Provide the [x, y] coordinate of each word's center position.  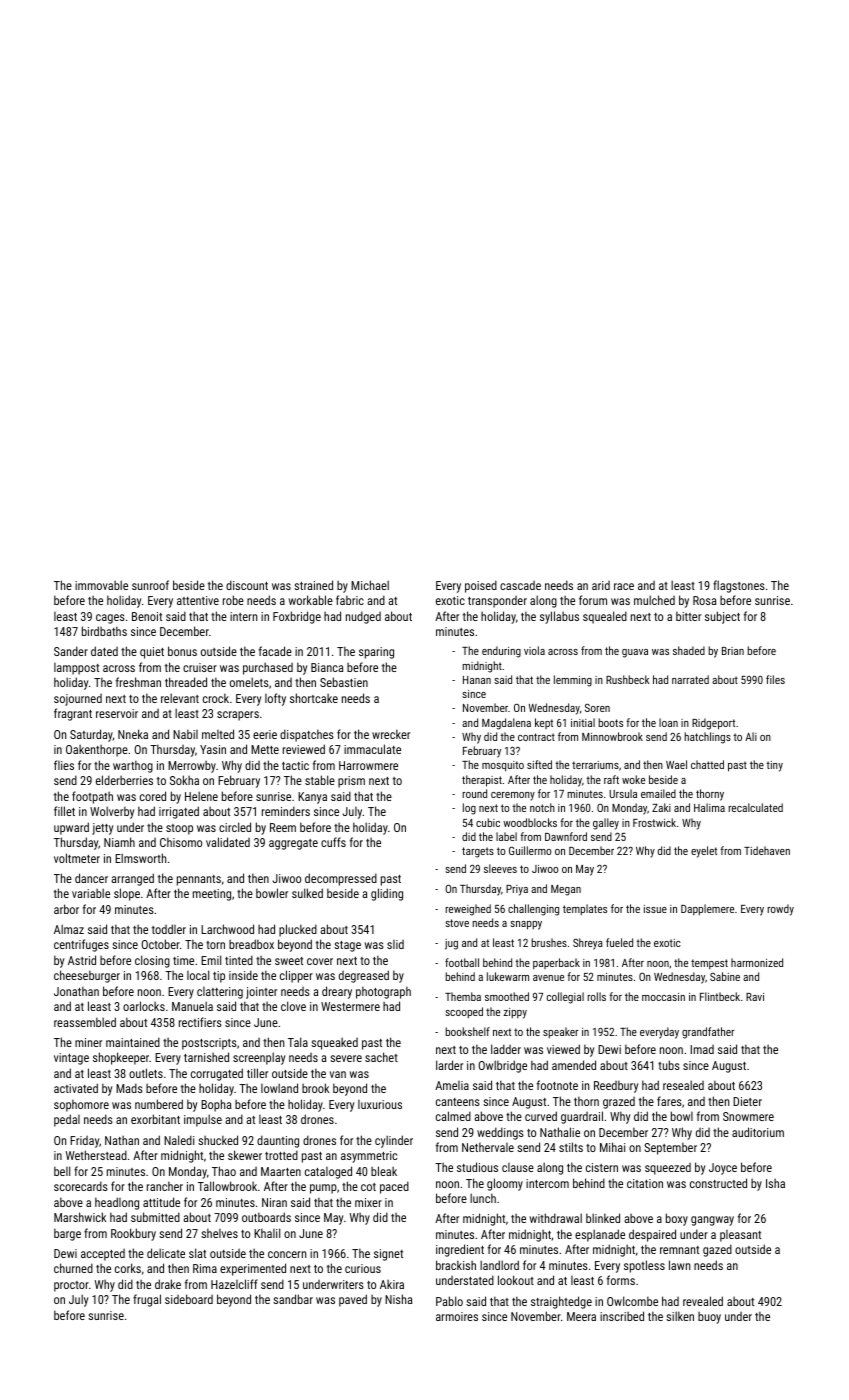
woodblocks [530, 822]
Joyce [723, 1169]
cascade [520, 585]
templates [585, 909]
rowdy [780, 910]
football [462, 962]
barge [67, 1234]
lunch [483, 1198]
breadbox [251, 944]
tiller [257, 1073]
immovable [101, 585]
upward [71, 828]
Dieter [747, 1101]
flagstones [739, 586]
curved [541, 1116]
